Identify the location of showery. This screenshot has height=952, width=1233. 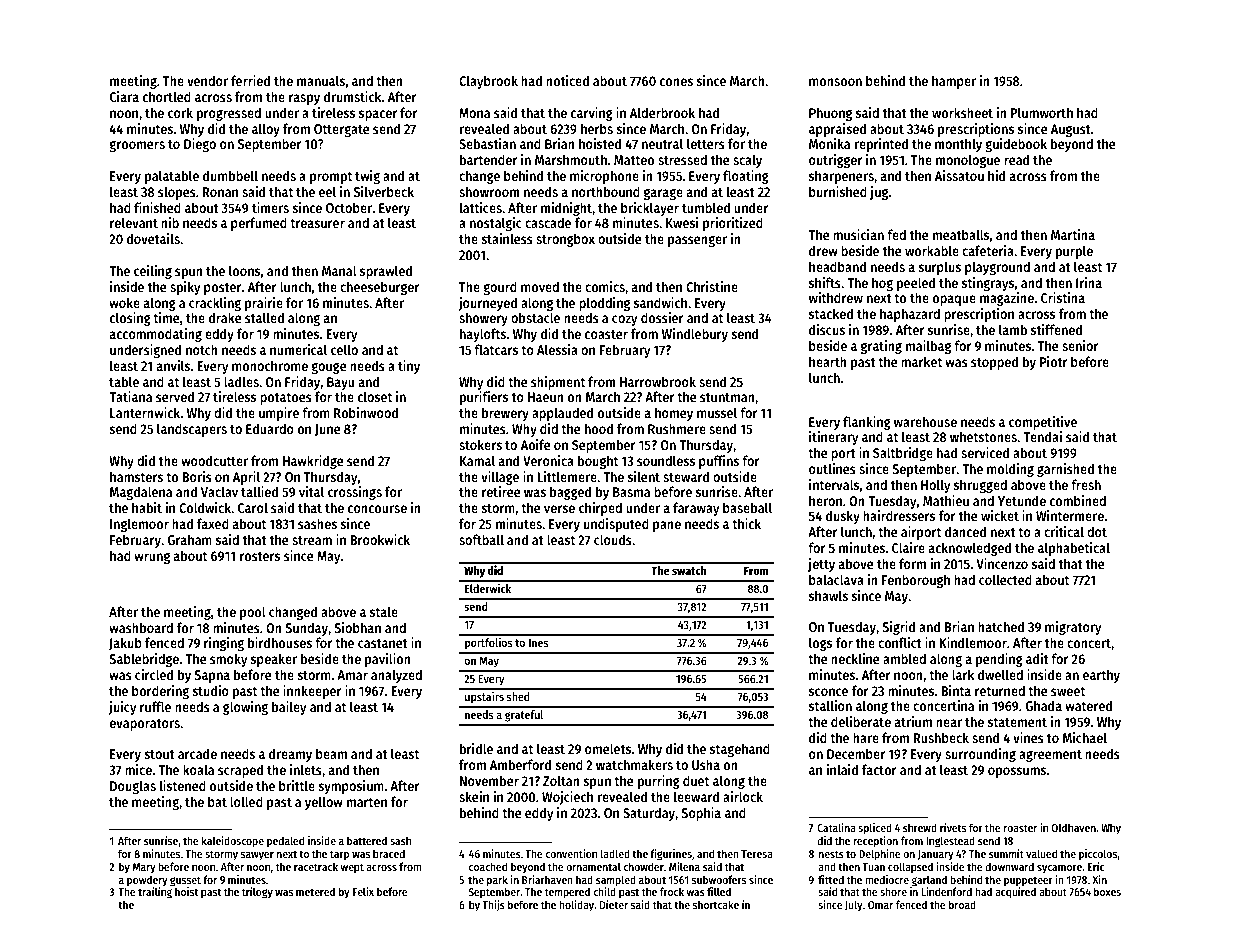
(483, 319).
